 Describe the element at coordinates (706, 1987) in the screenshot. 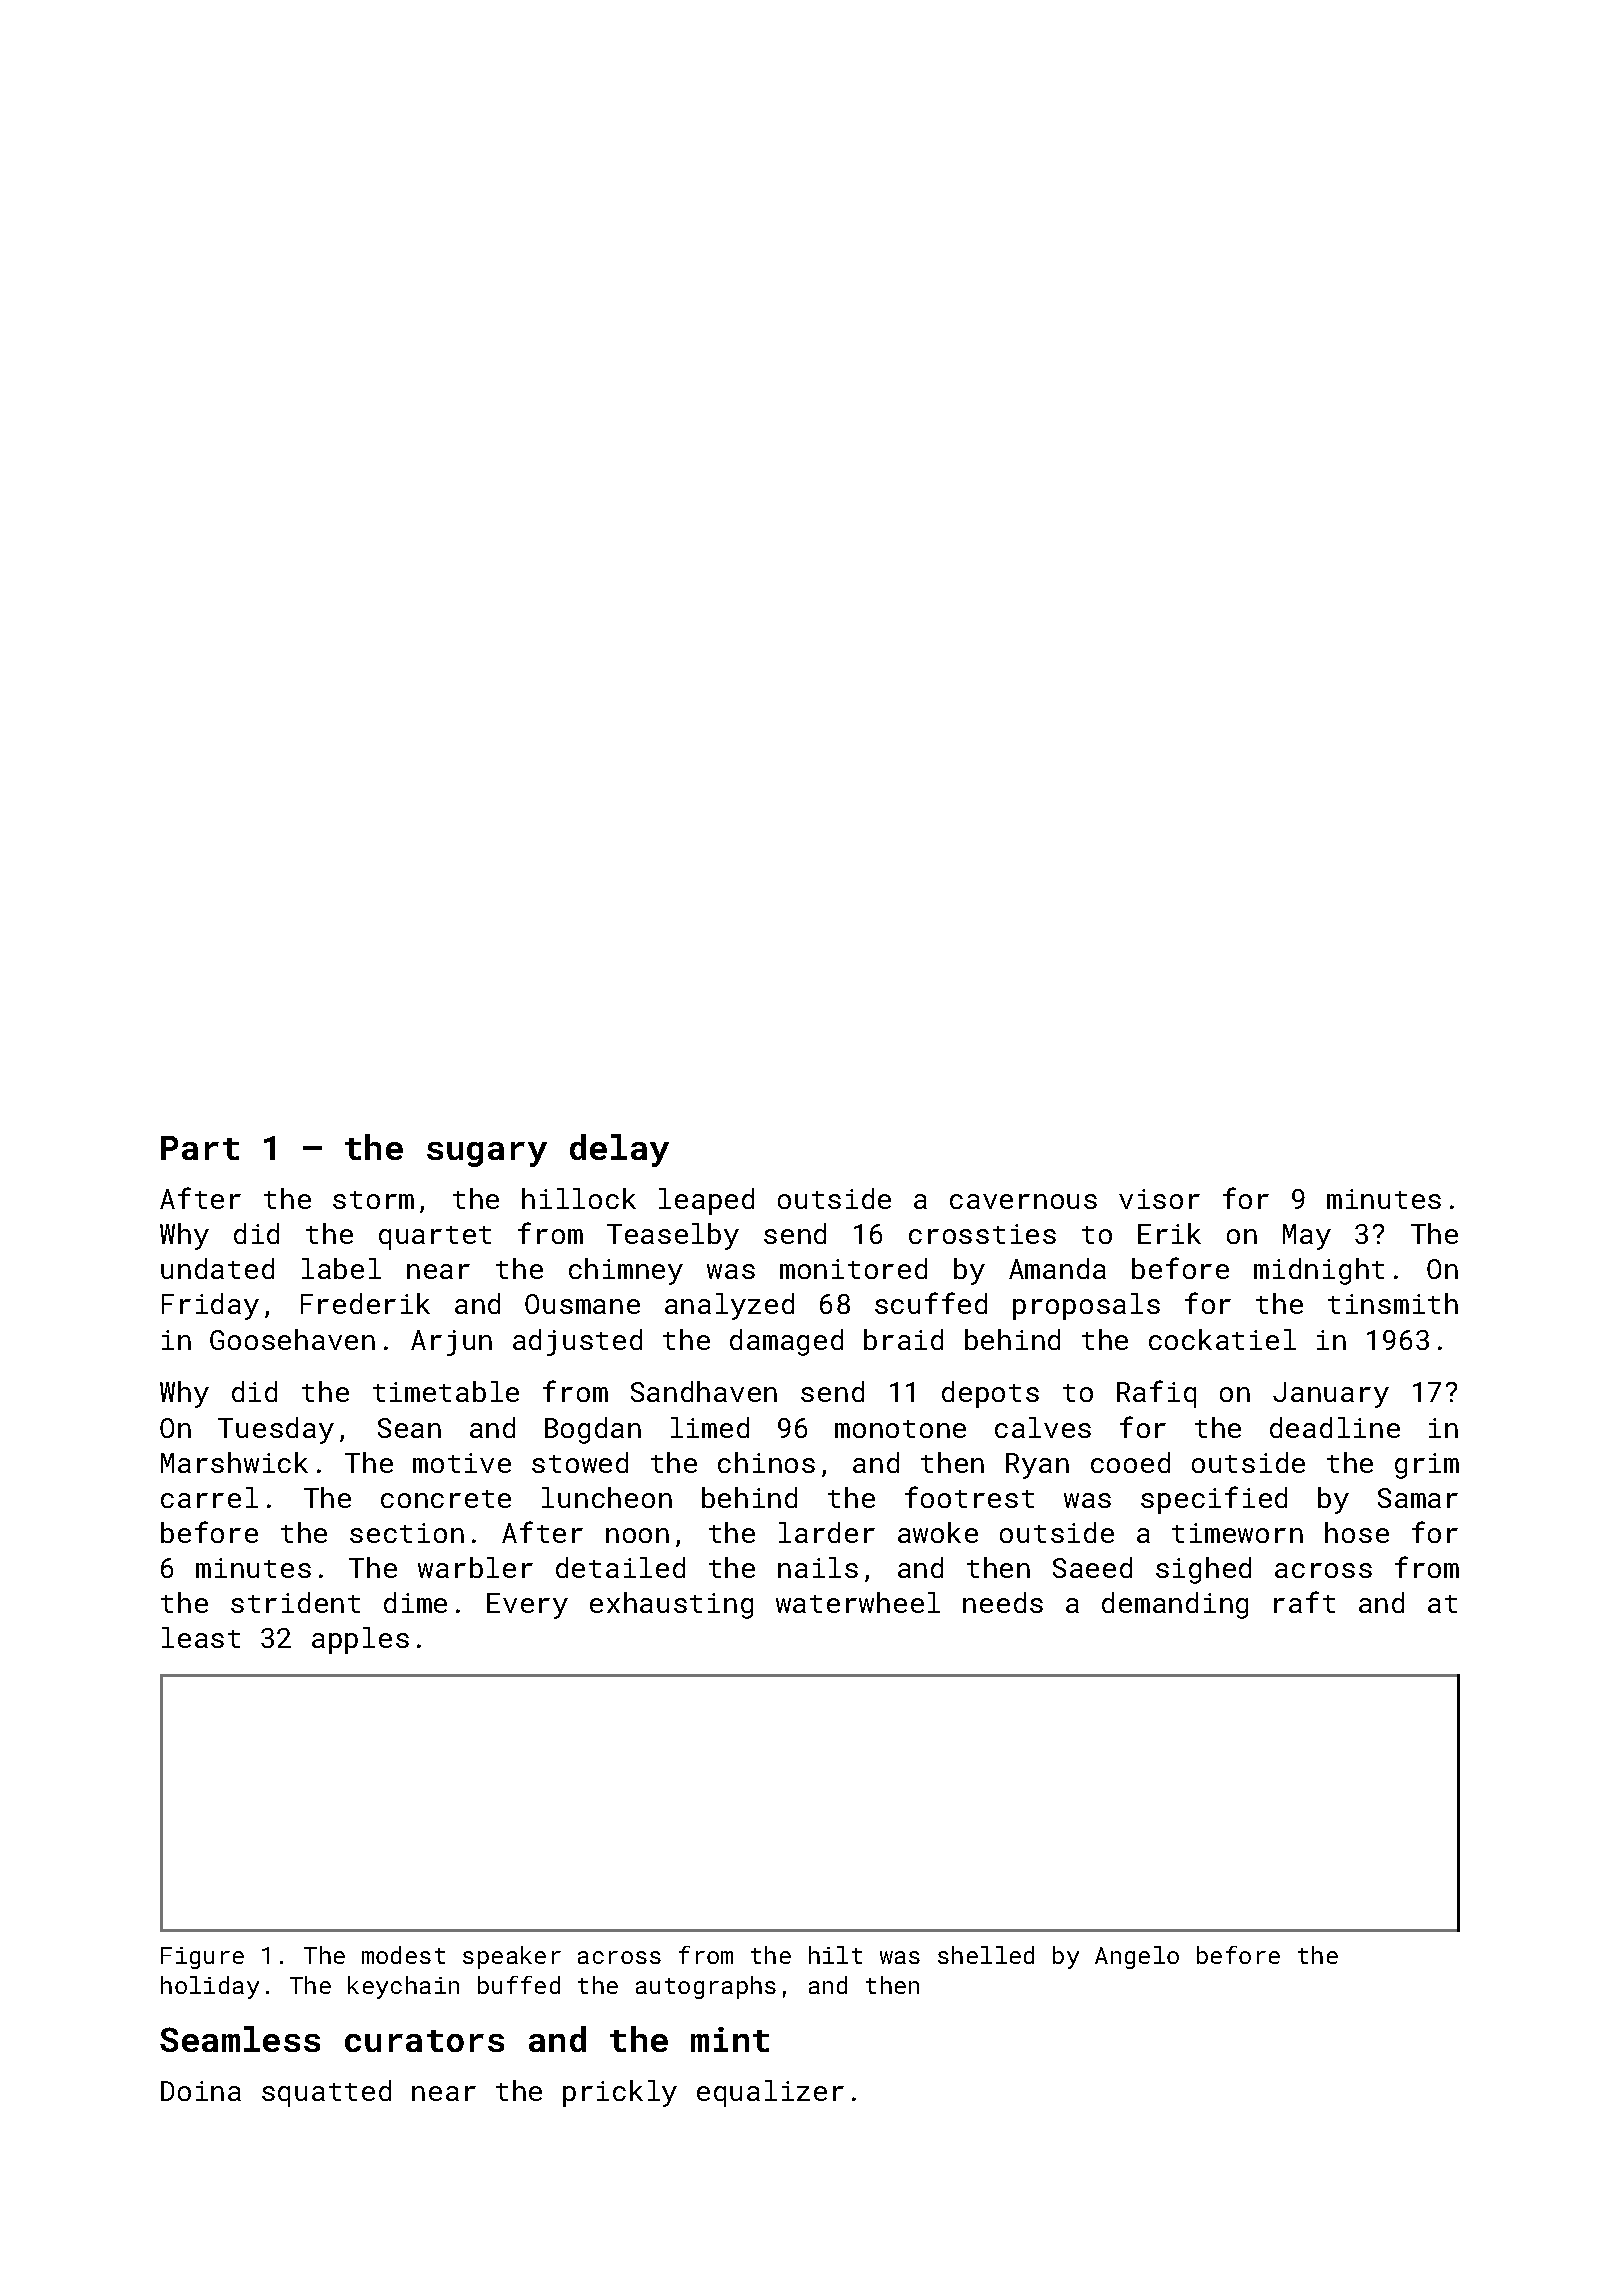

I see `autographs` at that location.
